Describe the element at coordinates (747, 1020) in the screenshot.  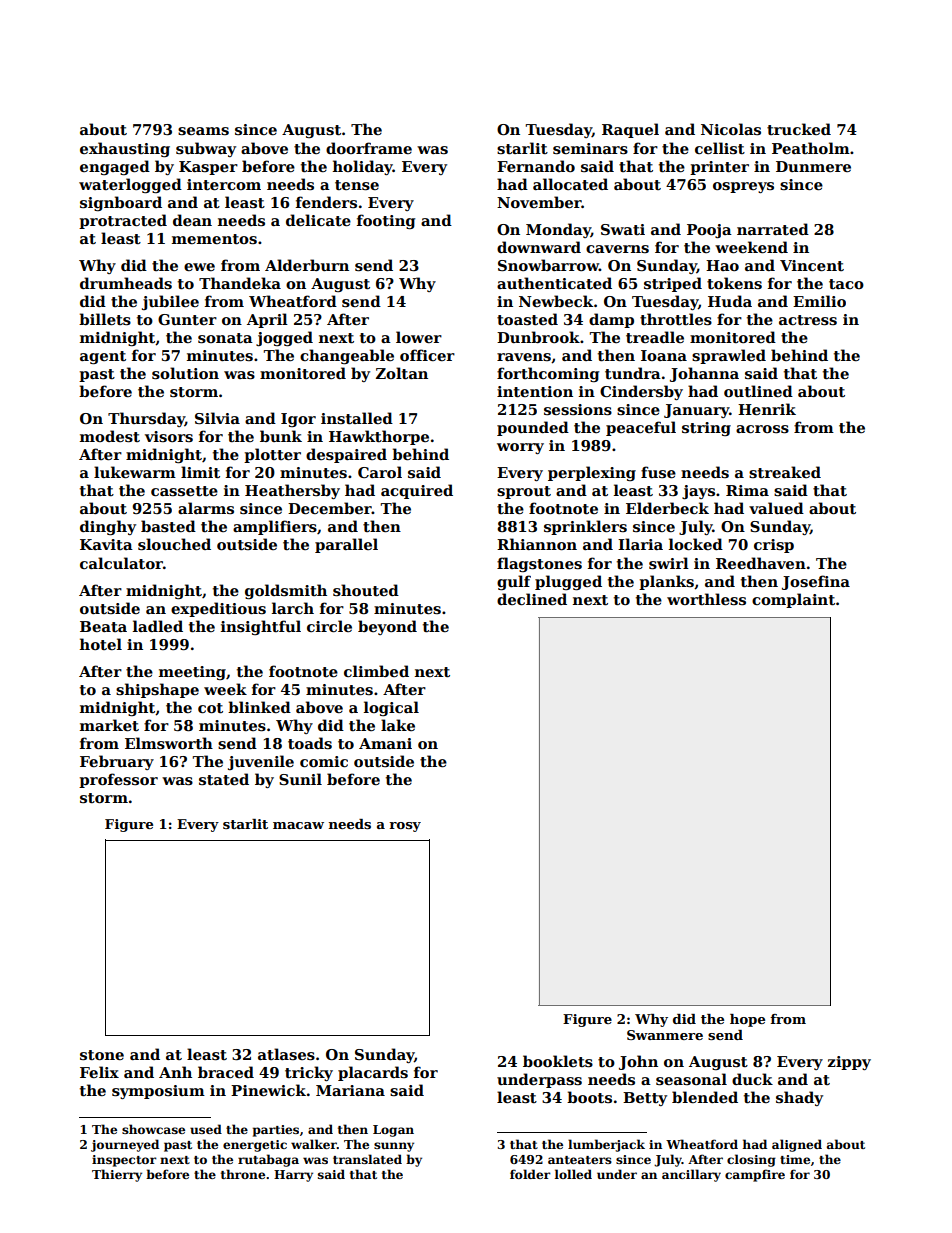
I see `hope` at that location.
